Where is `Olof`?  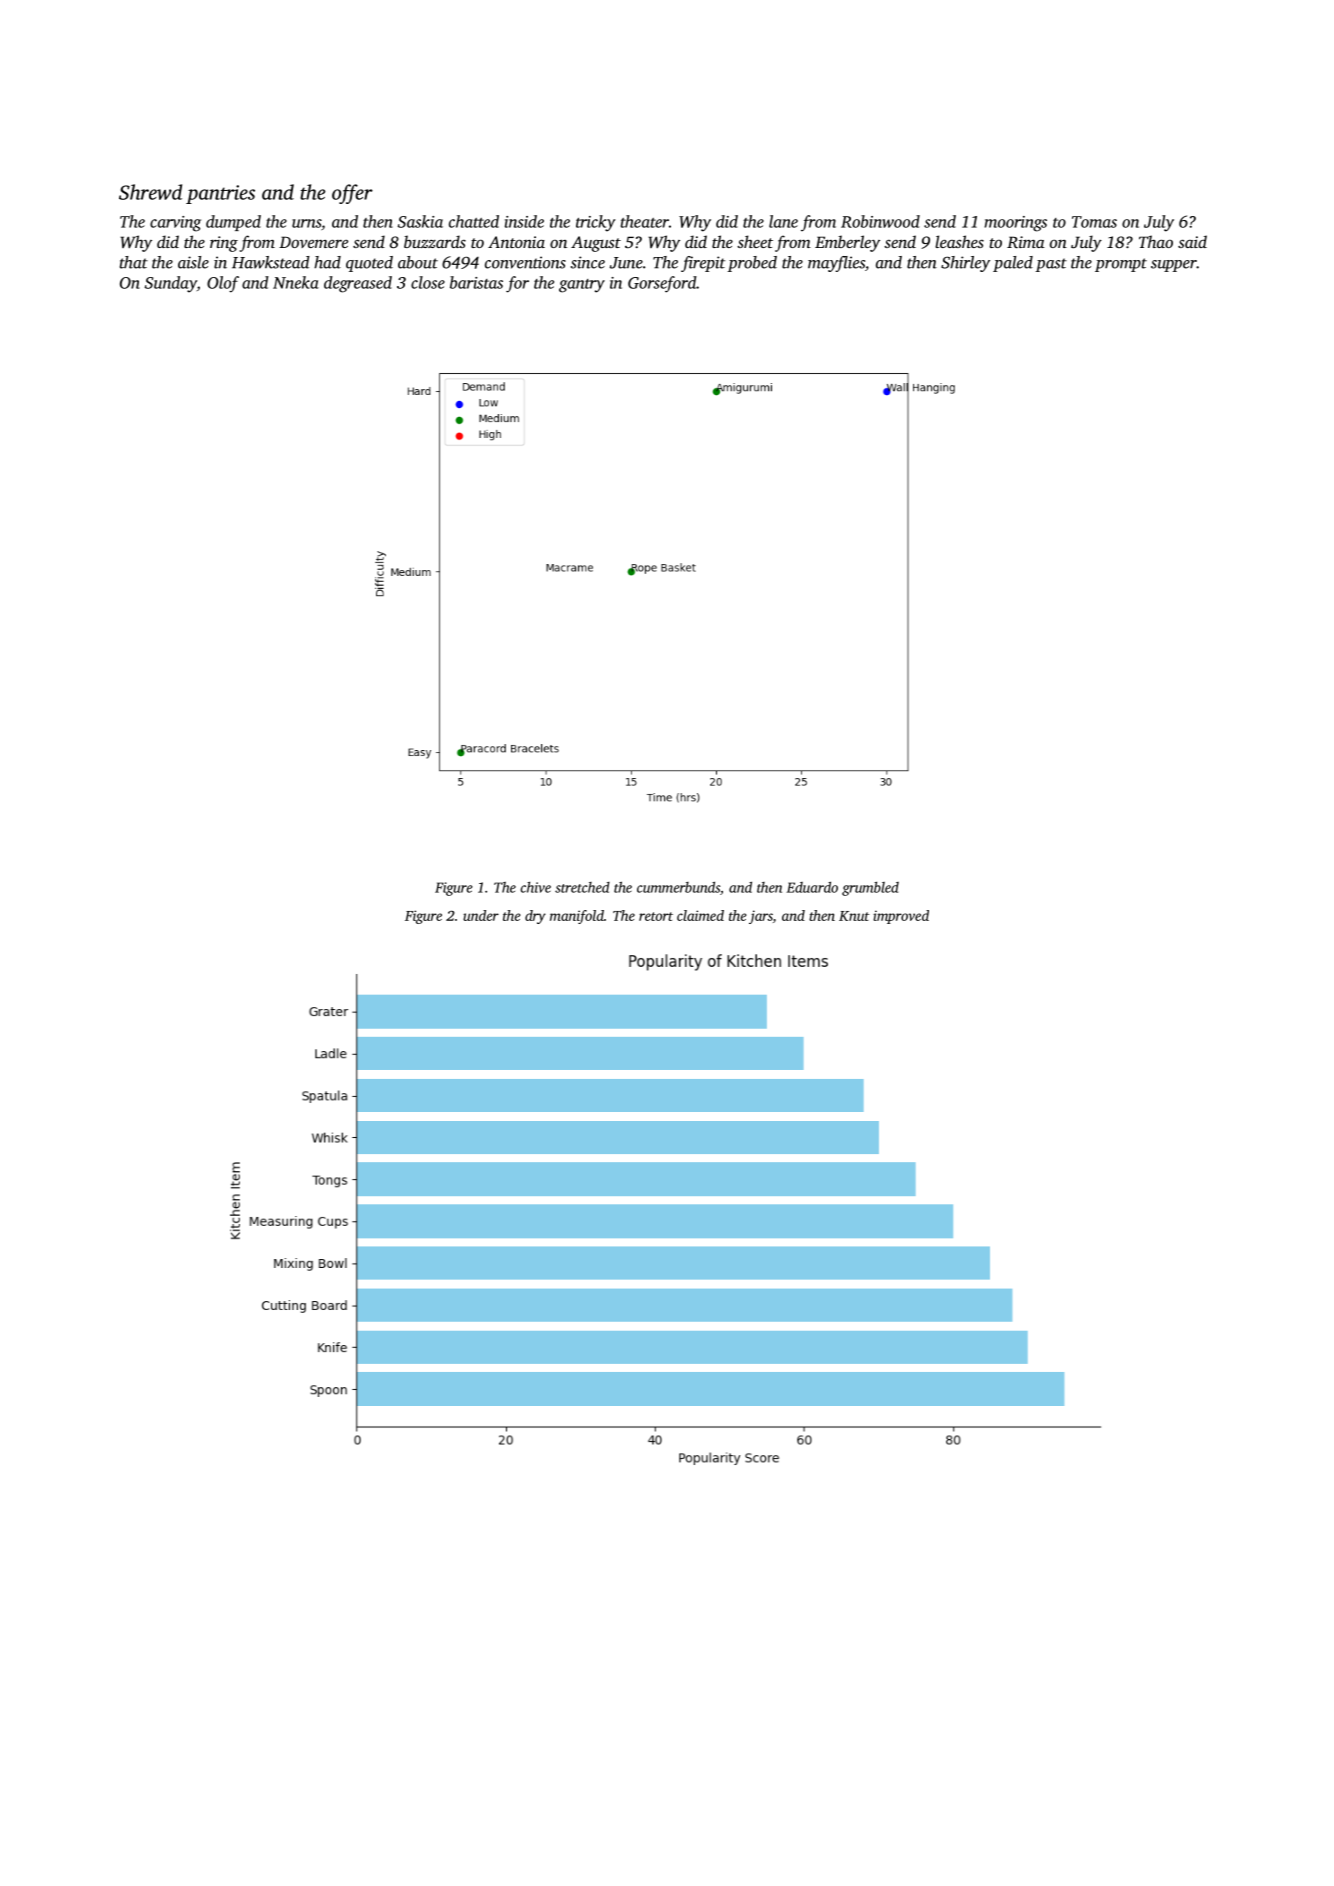
Olof is located at coordinates (223, 284).
